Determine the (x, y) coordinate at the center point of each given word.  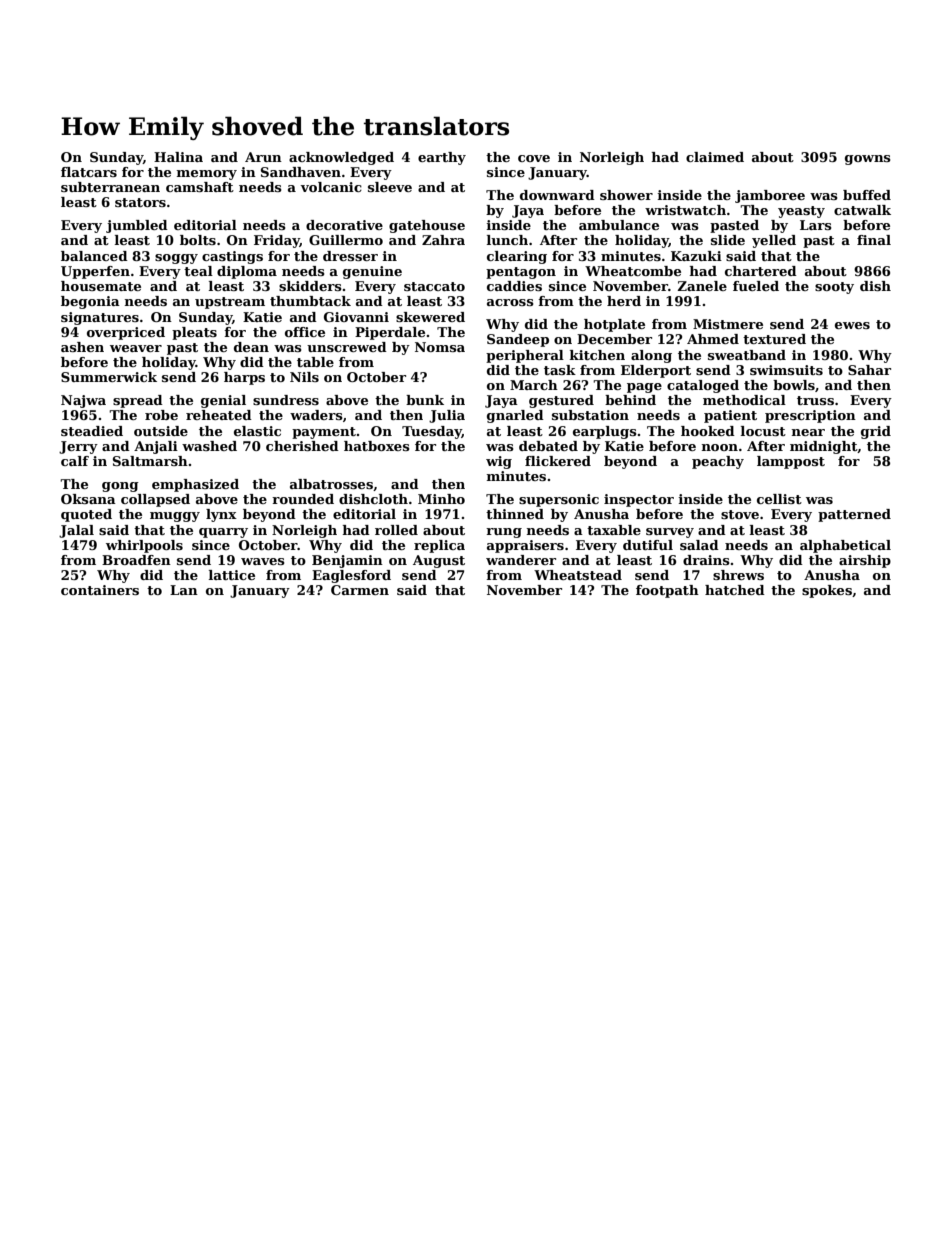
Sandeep (518, 340)
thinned (515, 514)
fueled (756, 286)
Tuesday (432, 432)
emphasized (195, 485)
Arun (263, 157)
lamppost (791, 462)
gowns (868, 160)
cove (534, 158)
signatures (100, 318)
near (808, 432)
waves (263, 561)
